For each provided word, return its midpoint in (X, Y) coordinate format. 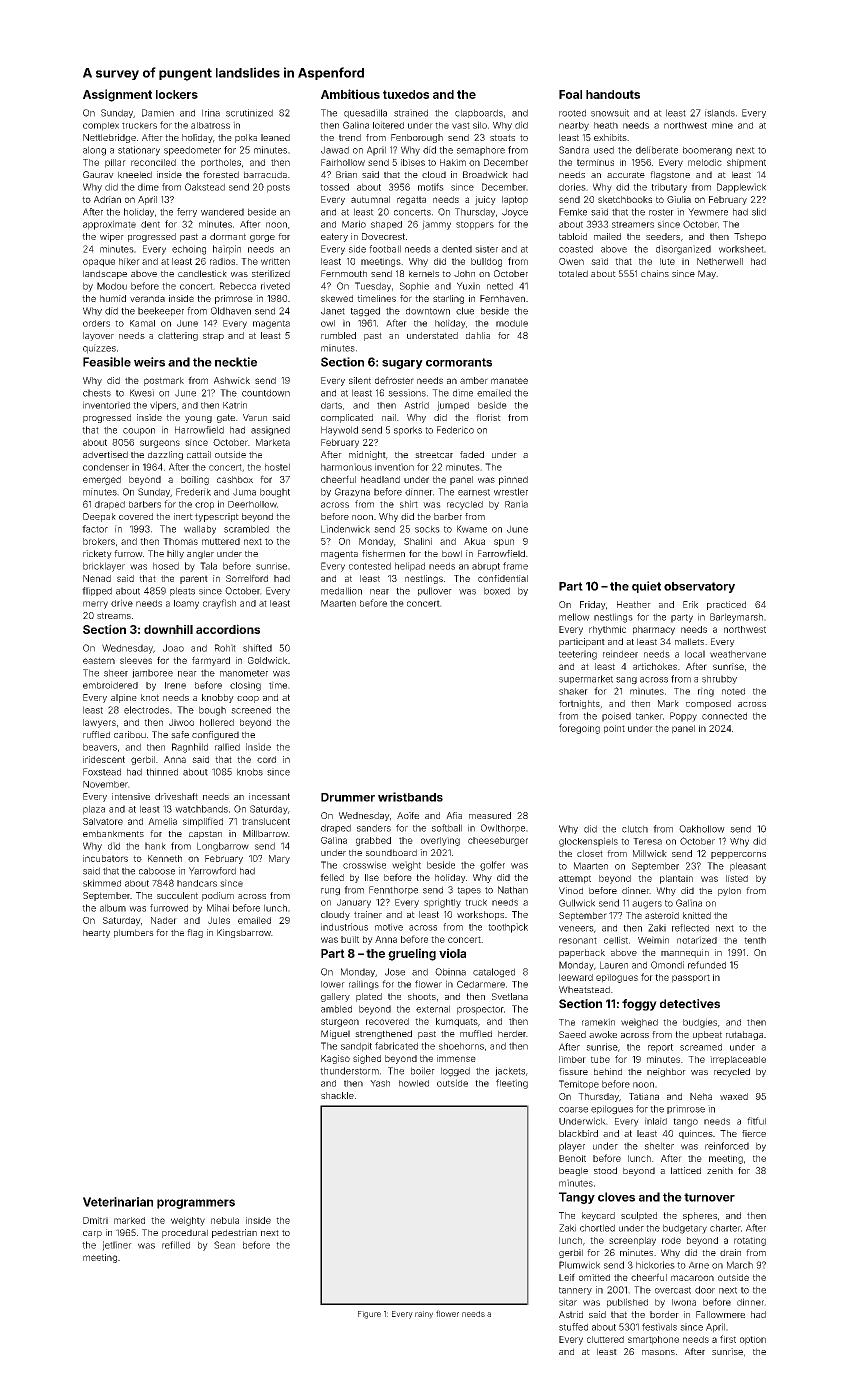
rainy (424, 1315)
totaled (573, 273)
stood (605, 1170)
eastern (99, 660)
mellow (574, 617)
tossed (334, 187)
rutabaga (744, 1035)
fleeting (512, 1084)
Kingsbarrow (244, 933)
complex (101, 126)
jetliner (117, 1246)
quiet (646, 587)
